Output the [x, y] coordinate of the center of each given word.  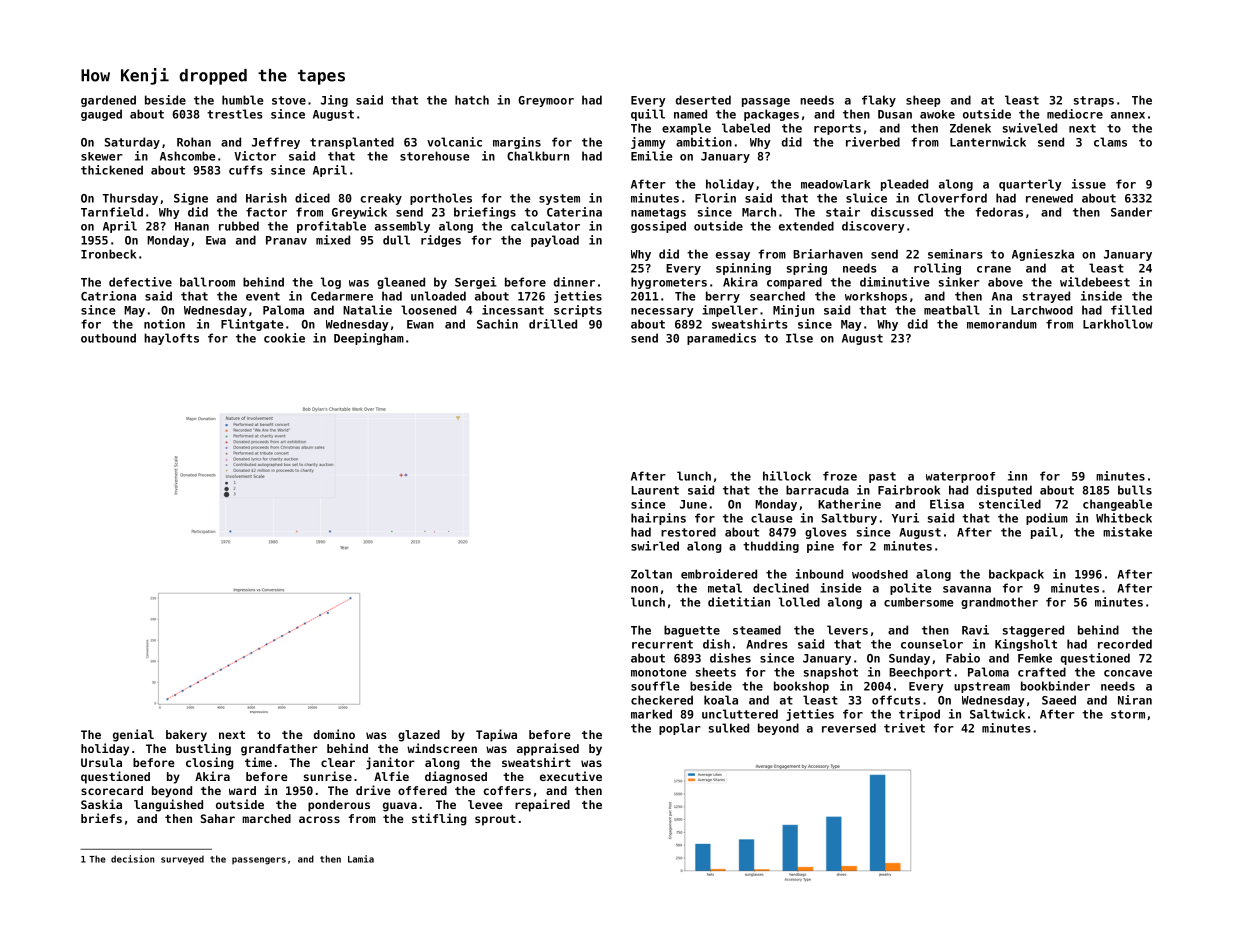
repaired [542, 805]
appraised [548, 749]
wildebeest [1095, 282]
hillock [787, 476]
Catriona [108, 296]
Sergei [476, 283]
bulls [1135, 490]
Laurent [655, 490]
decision [133, 859]
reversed [849, 728]
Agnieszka [1043, 255]
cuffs [246, 170]
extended [806, 226]
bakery [186, 736]
